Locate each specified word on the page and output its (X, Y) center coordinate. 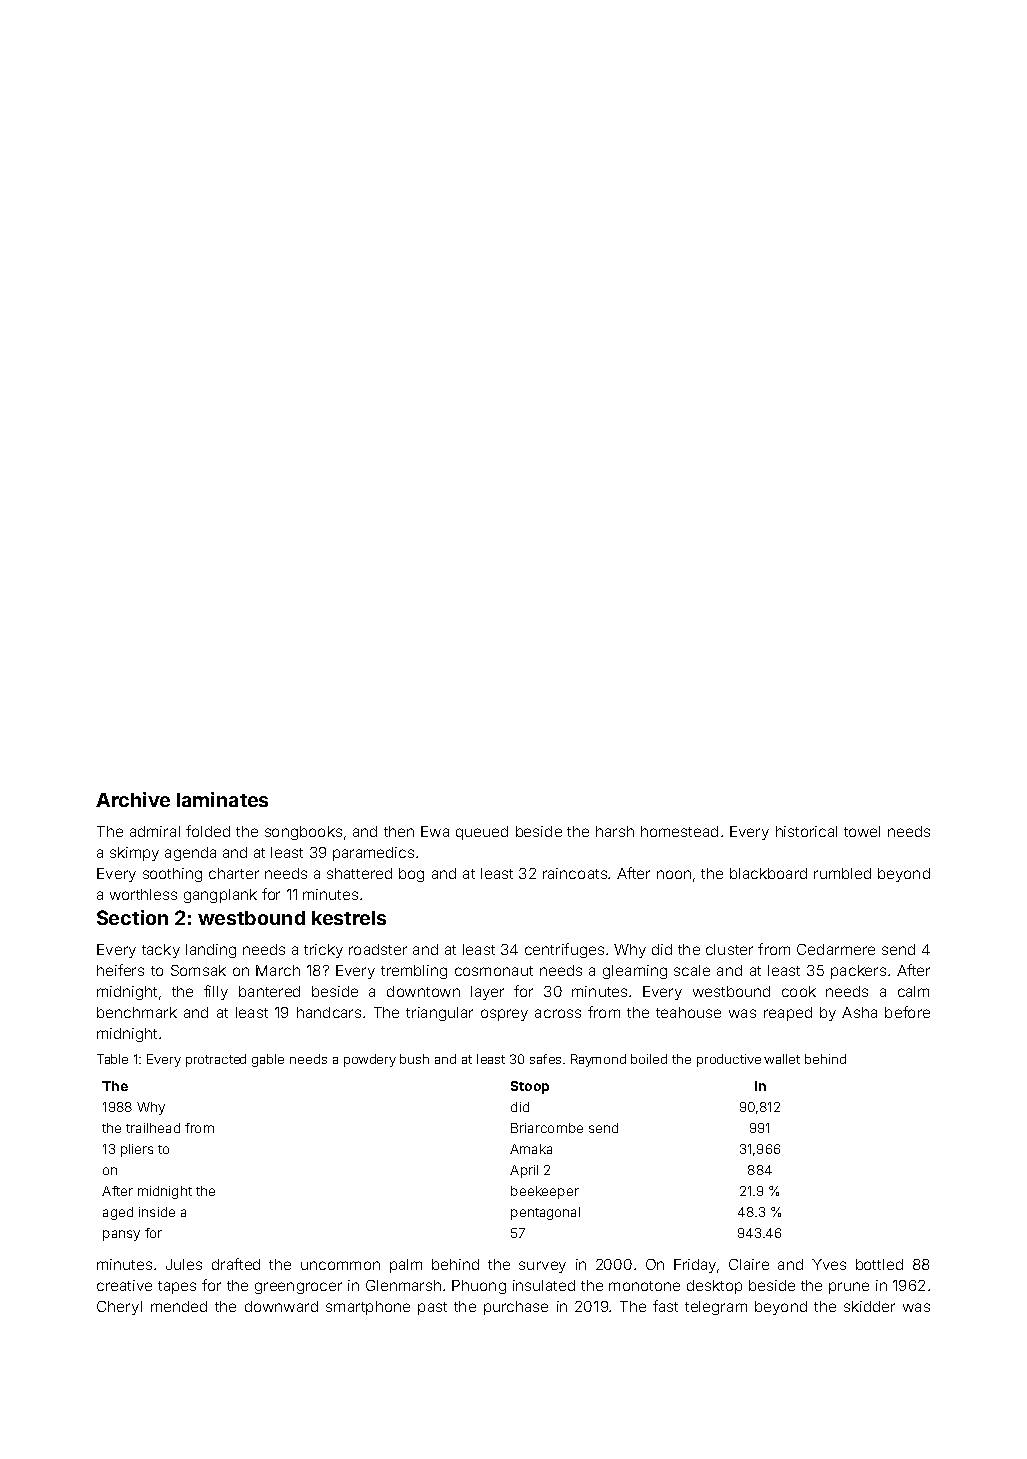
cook (799, 991)
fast (665, 1306)
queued (482, 833)
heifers (120, 970)
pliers (137, 1150)
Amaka (531, 1149)
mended (179, 1306)
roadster (378, 949)
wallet (782, 1059)
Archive (133, 799)
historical (806, 831)
